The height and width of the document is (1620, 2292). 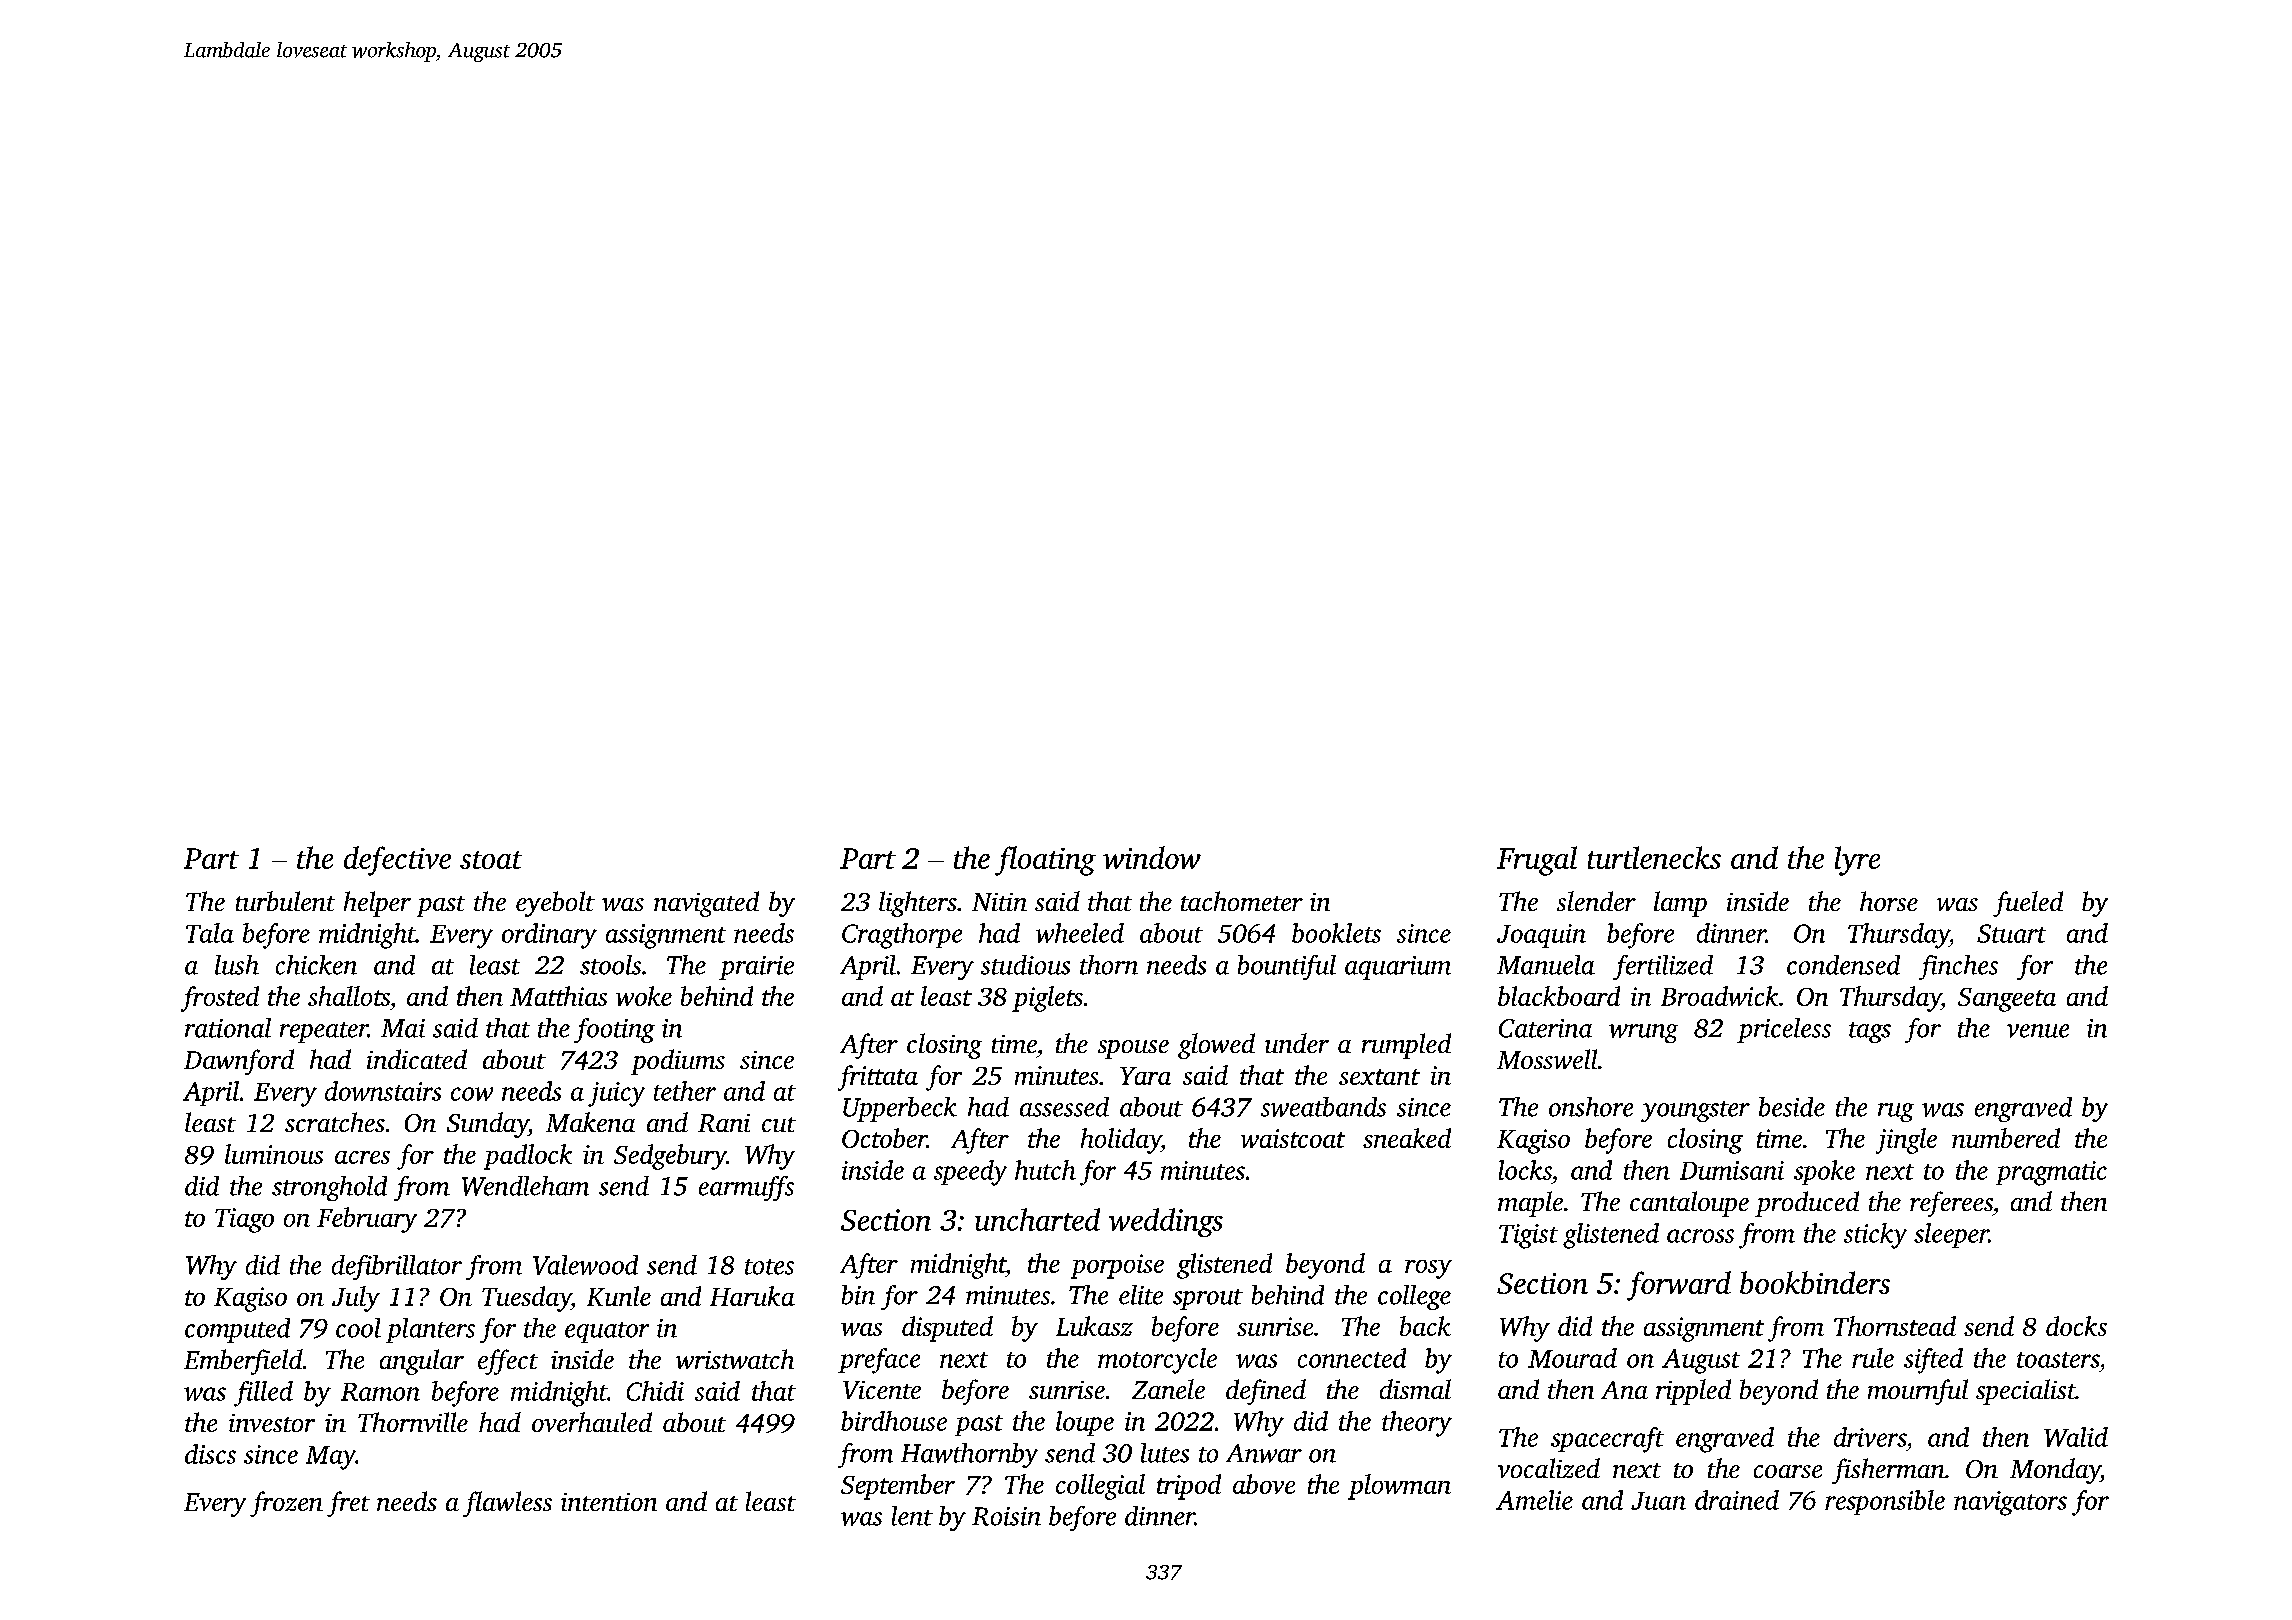 What do you see at coordinates (1537, 861) in the document?
I see `Frugal` at bounding box center [1537, 861].
